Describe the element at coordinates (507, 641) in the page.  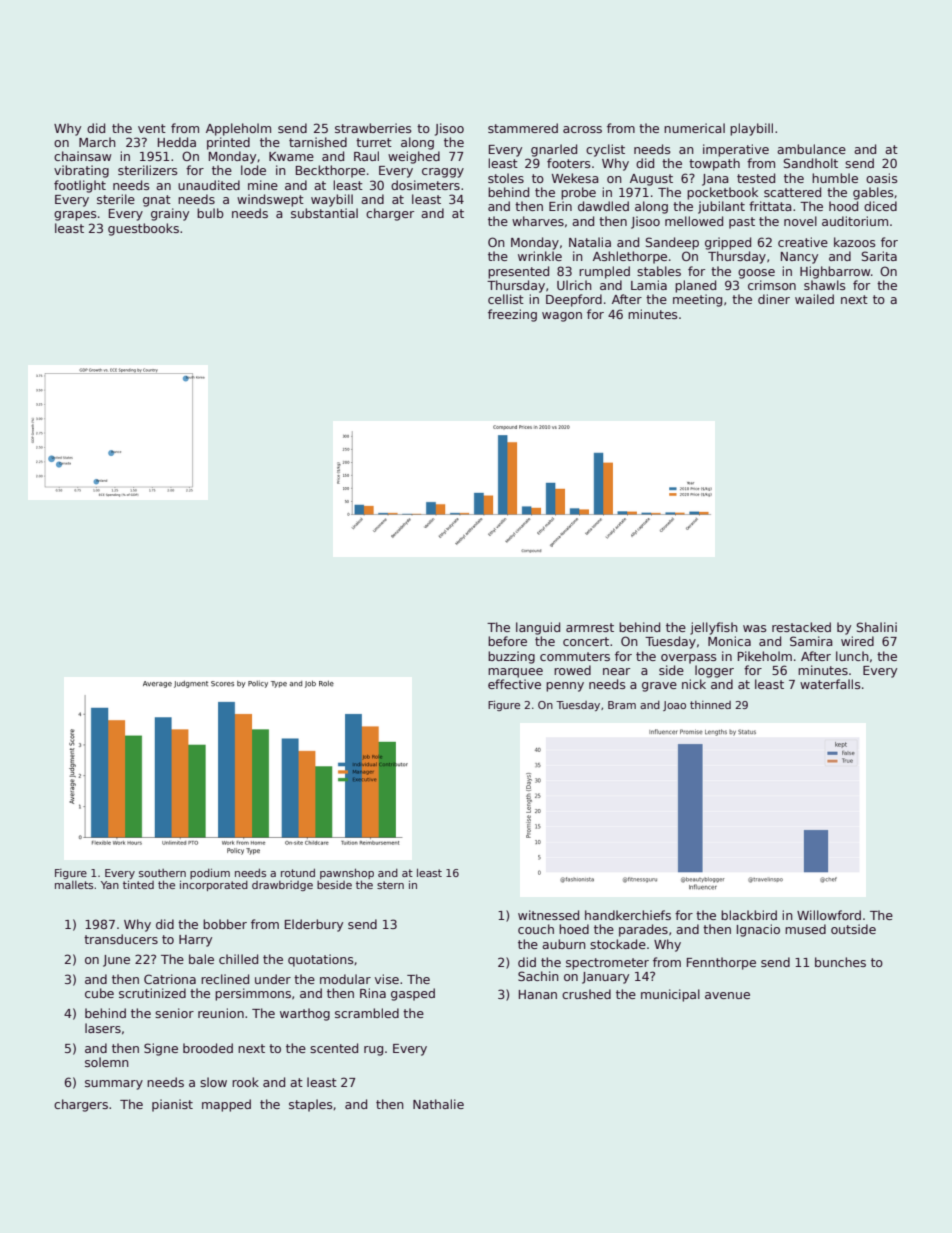
I see `before` at that location.
